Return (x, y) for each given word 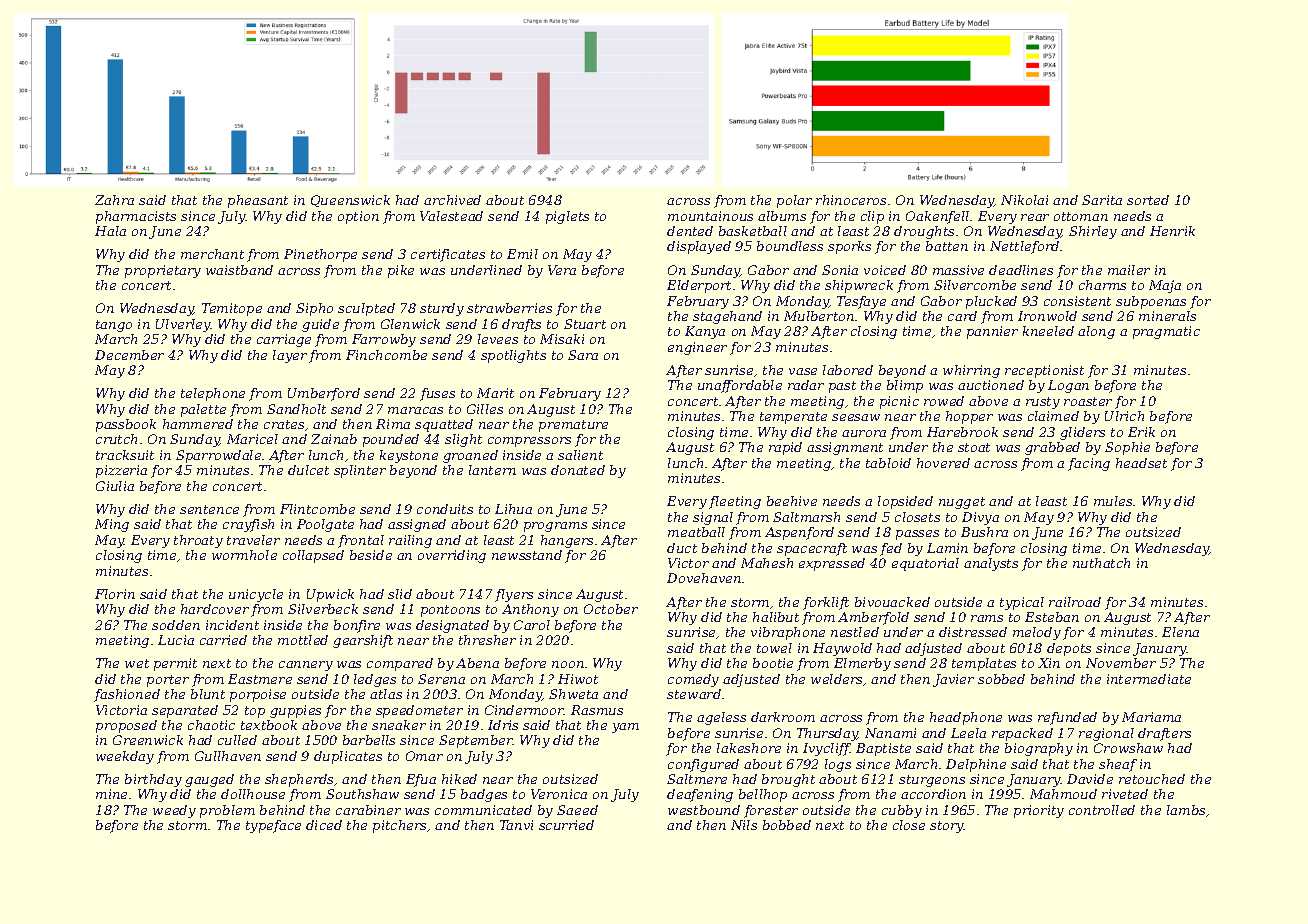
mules (1113, 501)
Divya (980, 518)
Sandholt (296, 409)
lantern (492, 470)
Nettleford (1024, 247)
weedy (174, 811)
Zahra (114, 200)
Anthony (530, 610)
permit (175, 664)
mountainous (710, 216)
